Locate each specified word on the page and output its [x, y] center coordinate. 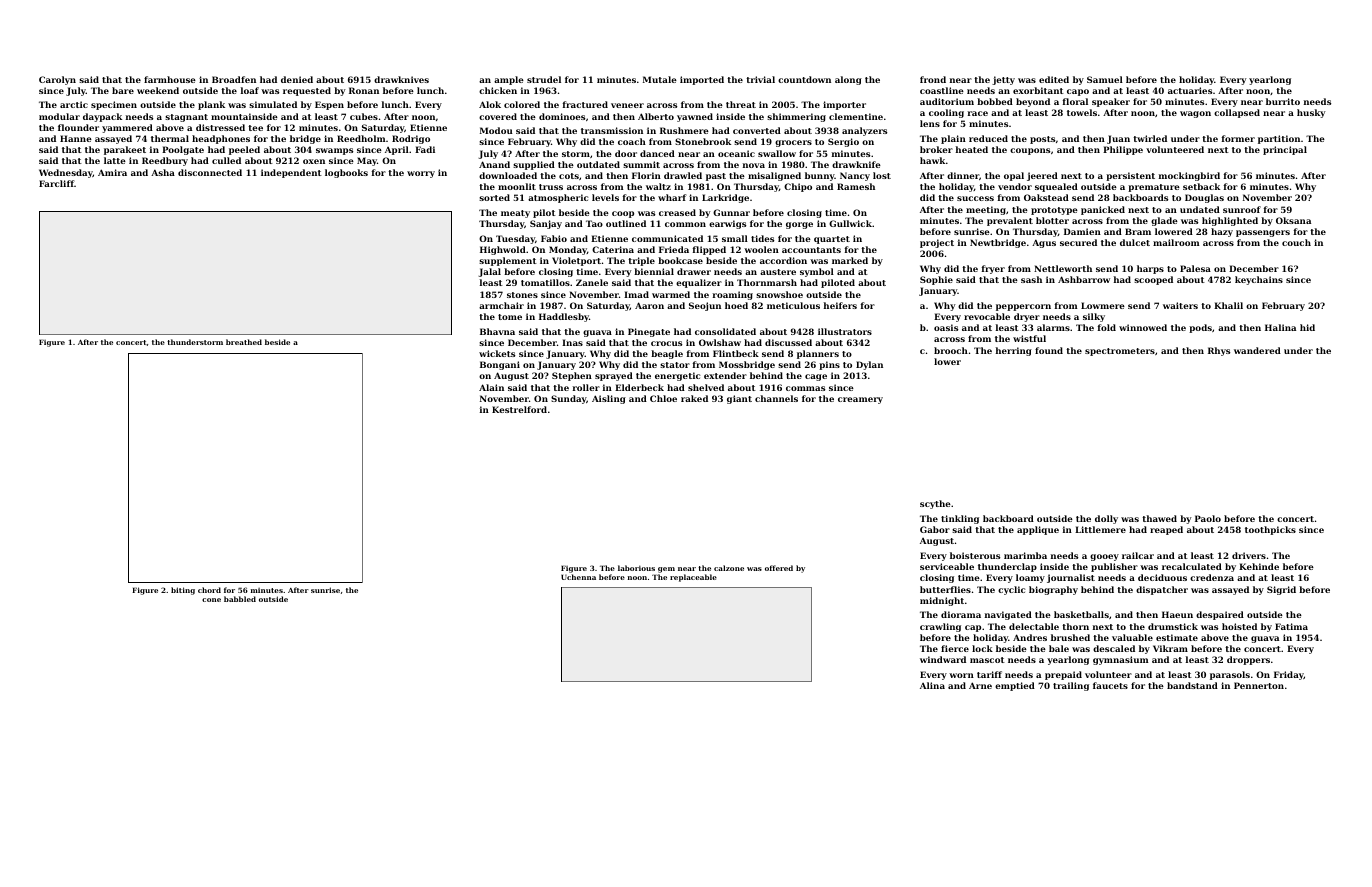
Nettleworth [1063, 268]
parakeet [125, 150]
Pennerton [1259, 685]
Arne [980, 685]
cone [211, 600]
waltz [658, 186]
